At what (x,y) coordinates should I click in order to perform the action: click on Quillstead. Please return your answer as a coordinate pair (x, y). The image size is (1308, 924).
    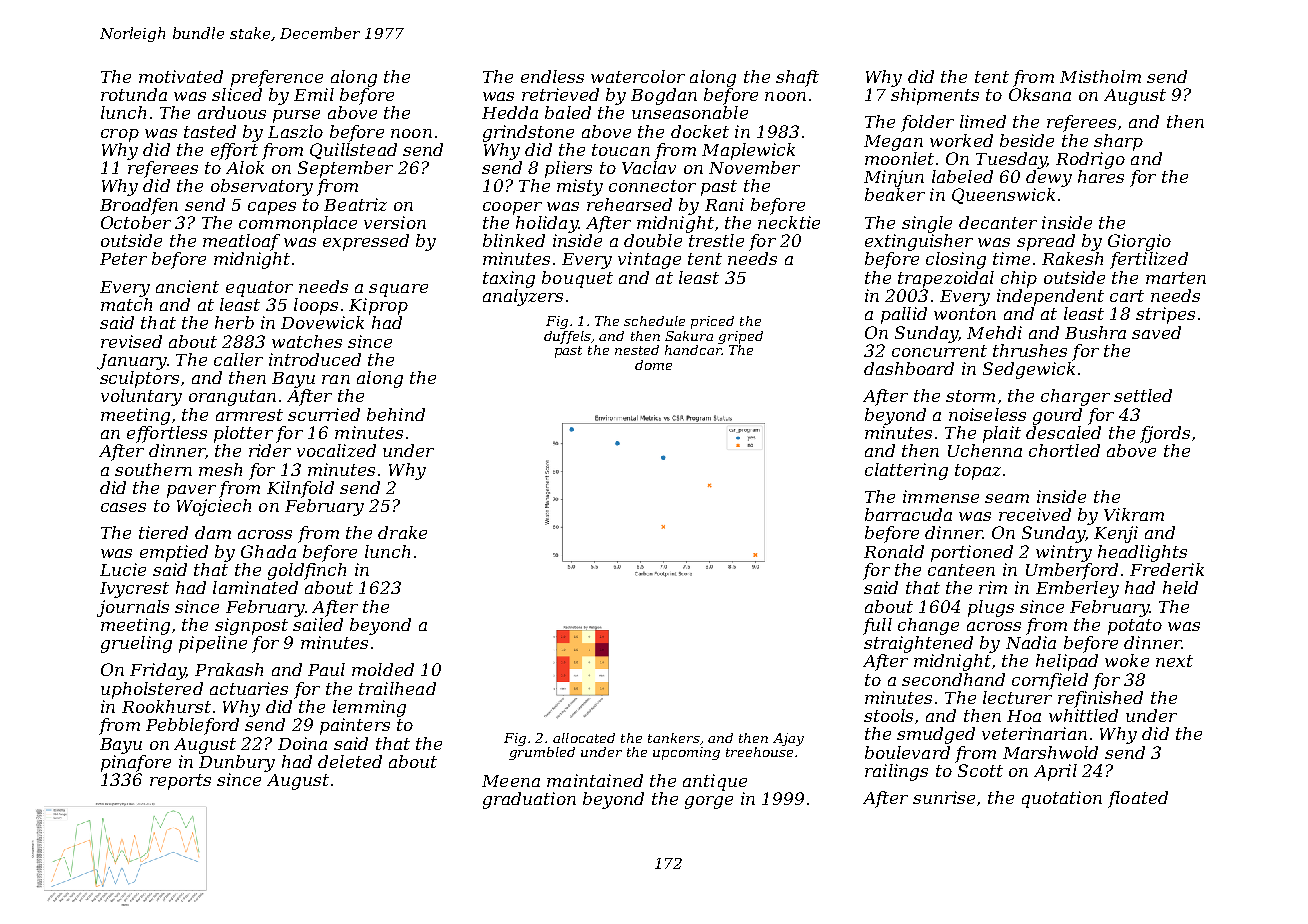
    Looking at the image, I should click on (353, 151).
